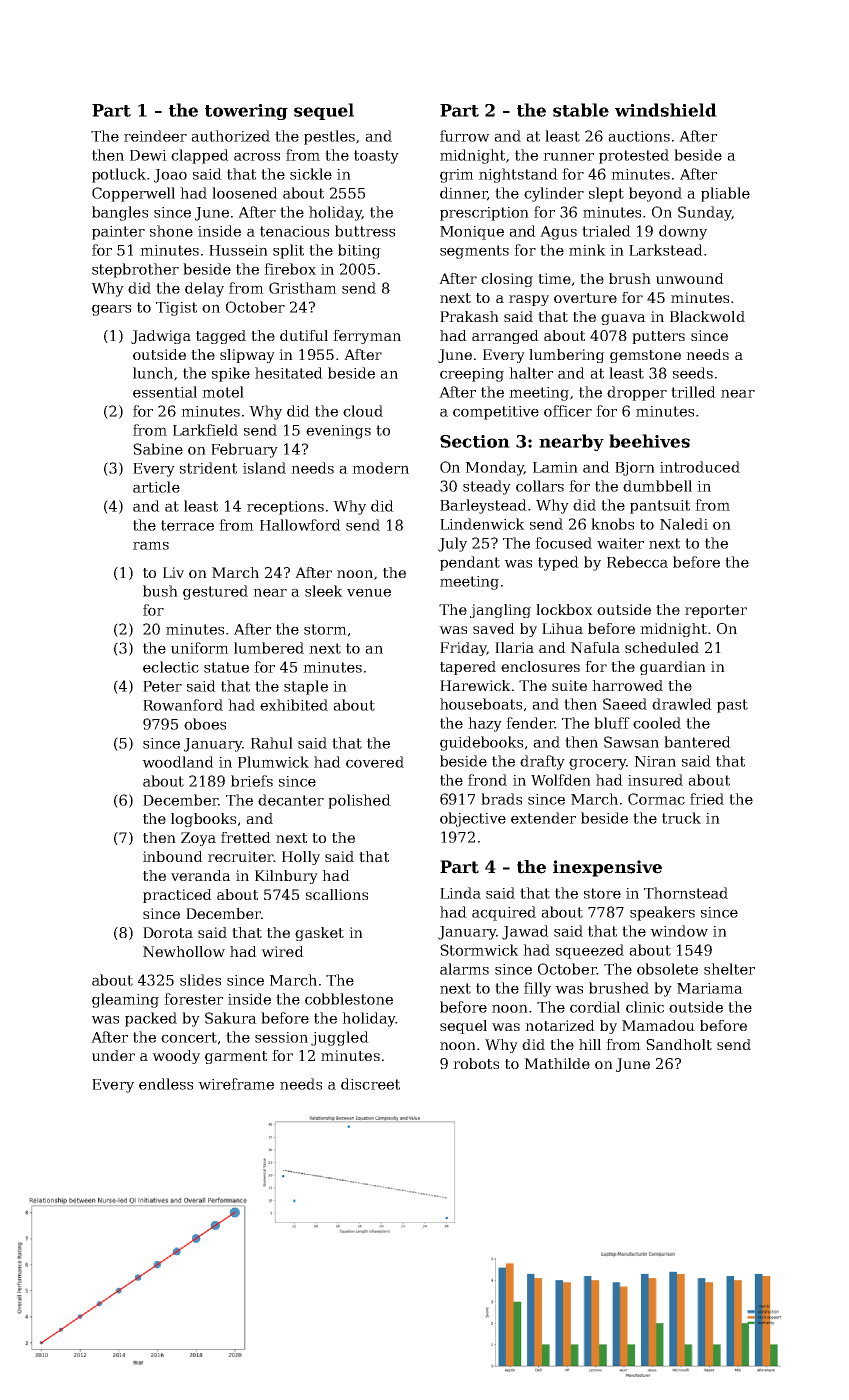 The width and height of the screenshot is (849, 1400). Describe the element at coordinates (460, 893) in the screenshot. I see `Linda` at that location.
